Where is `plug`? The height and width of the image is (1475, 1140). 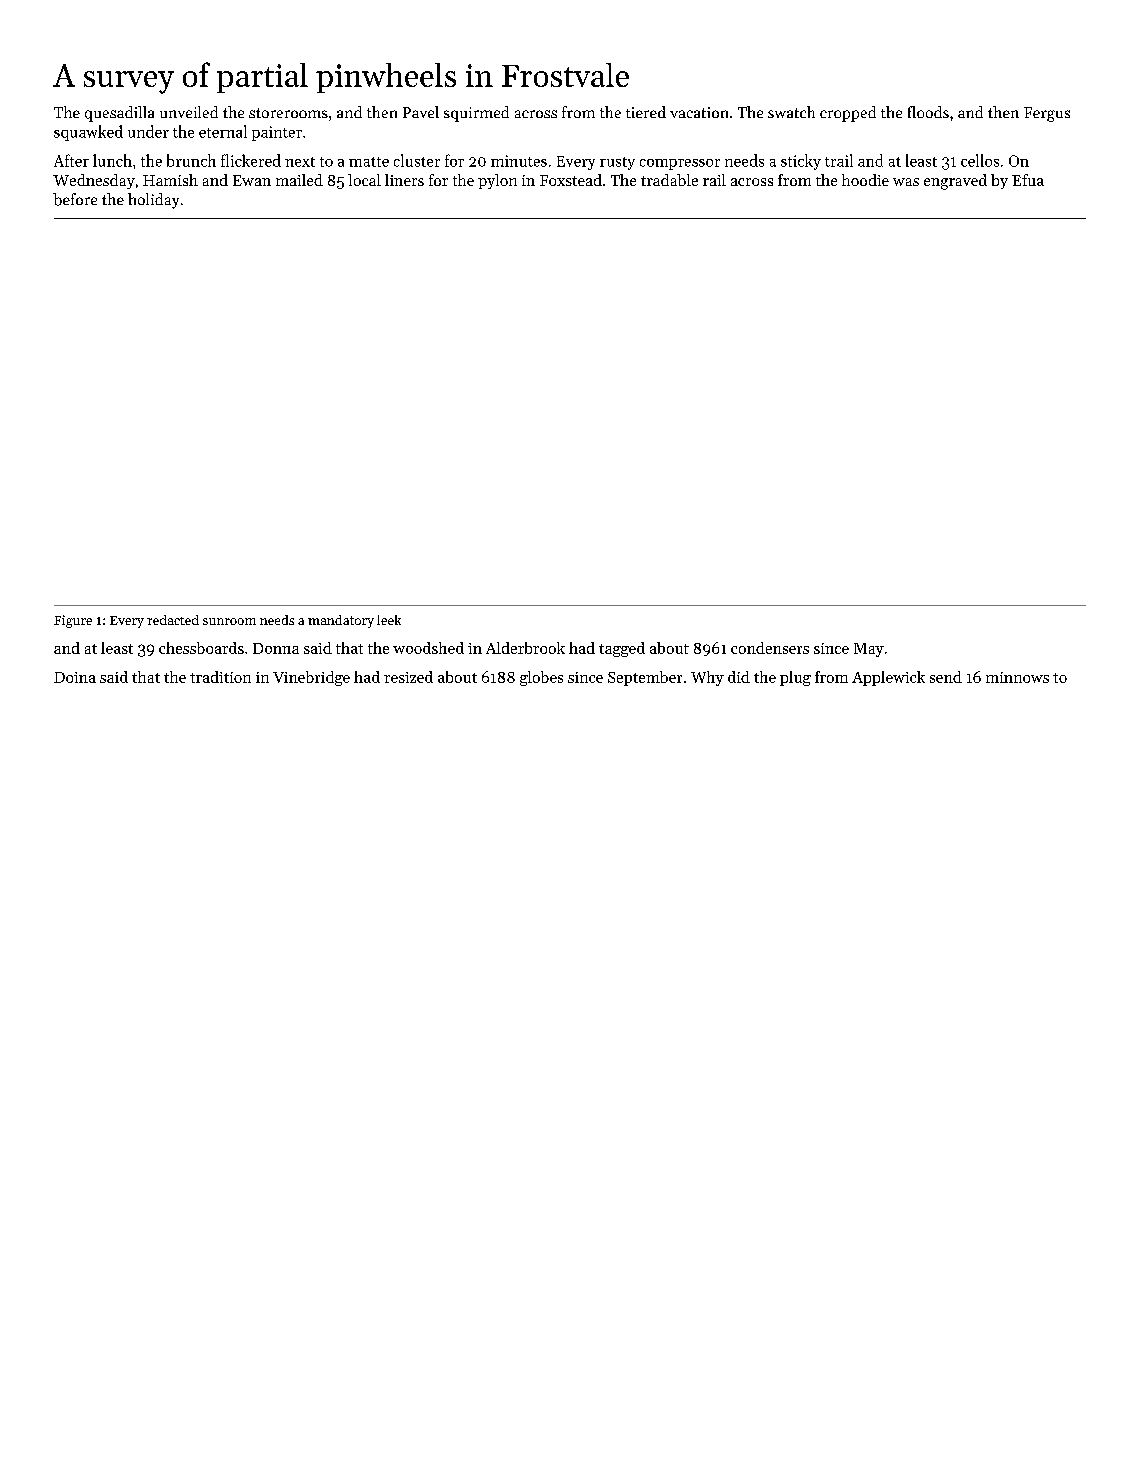
plug is located at coordinates (795, 678).
